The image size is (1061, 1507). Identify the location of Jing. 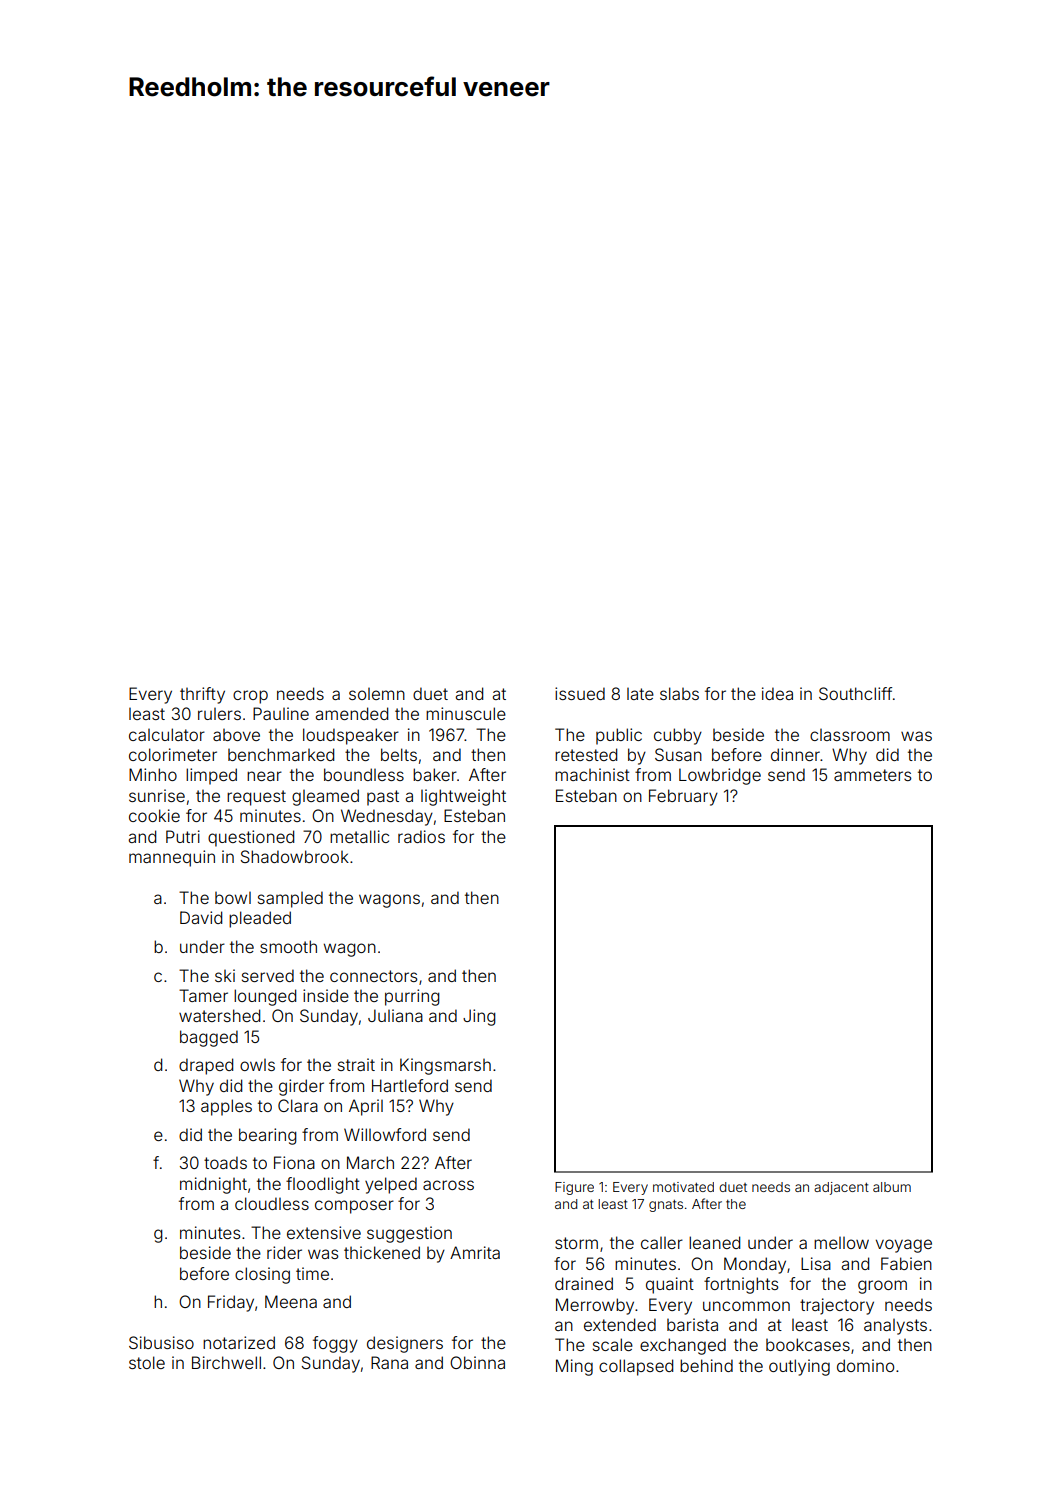
(479, 1017).
